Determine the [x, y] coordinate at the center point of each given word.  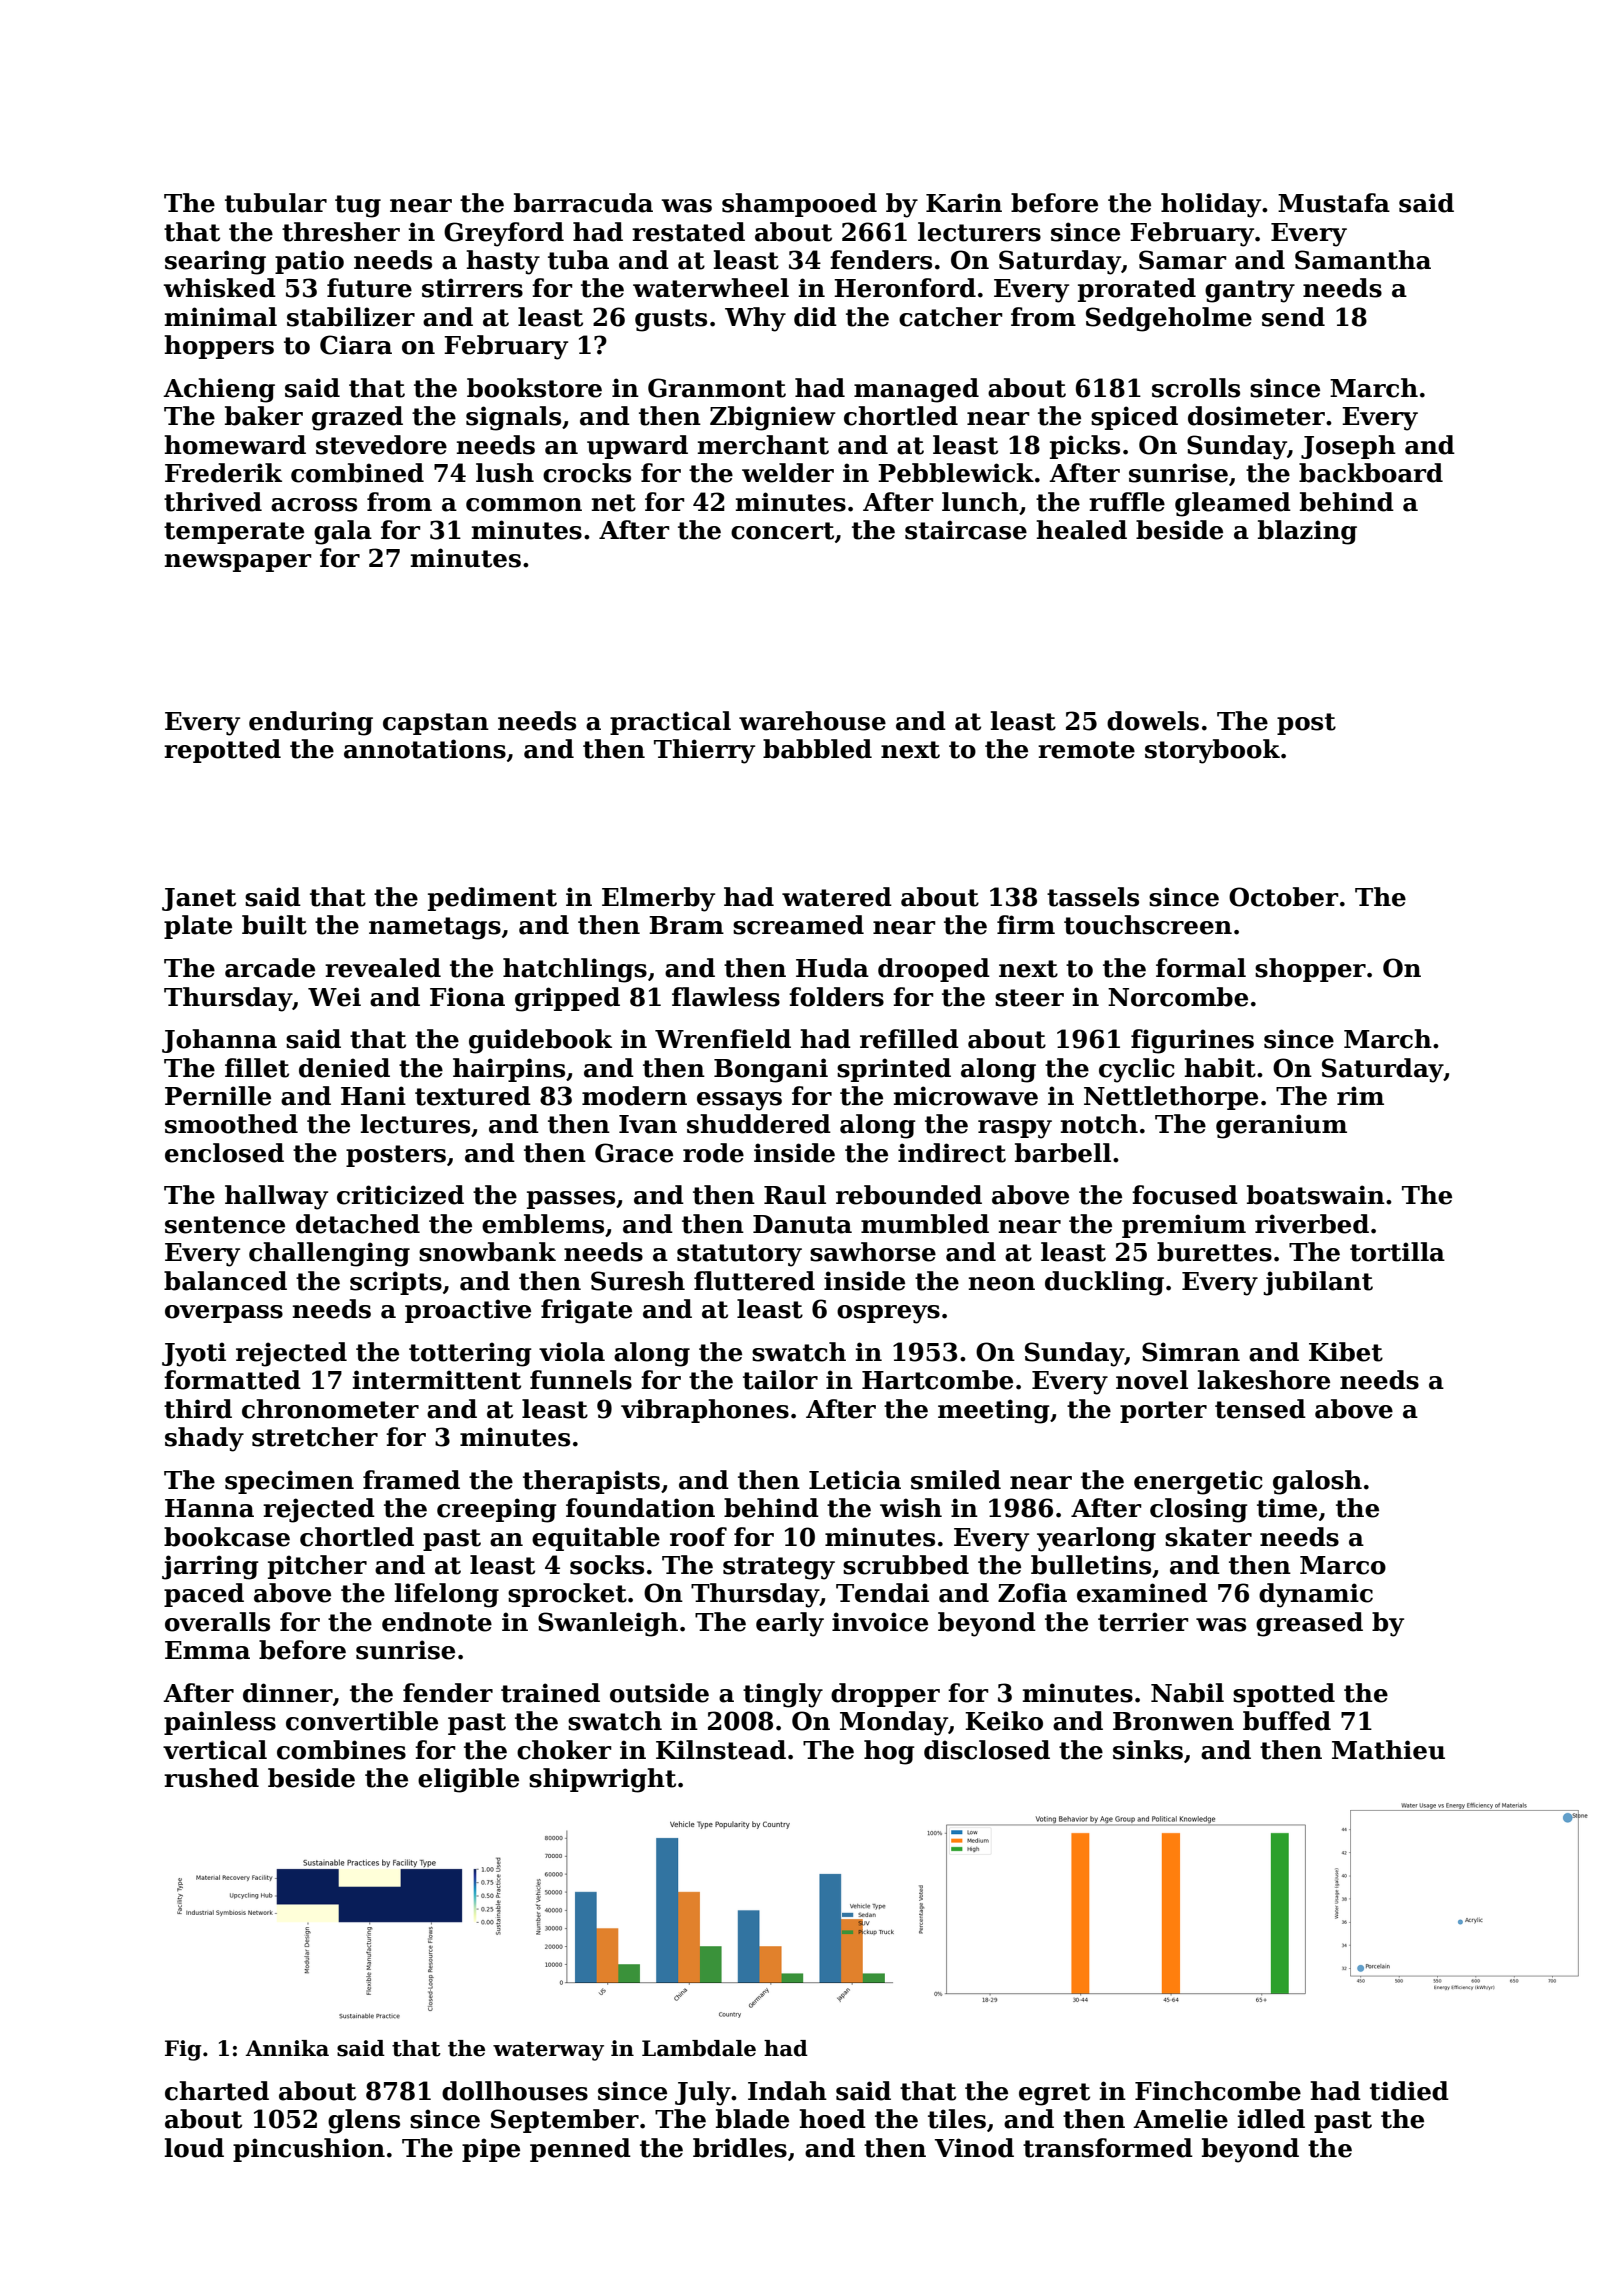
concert [782, 531]
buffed [1287, 1721]
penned [580, 2150]
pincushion [309, 2150]
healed [1081, 530]
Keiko [1004, 1721]
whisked [219, 288]
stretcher [315, 1437]
